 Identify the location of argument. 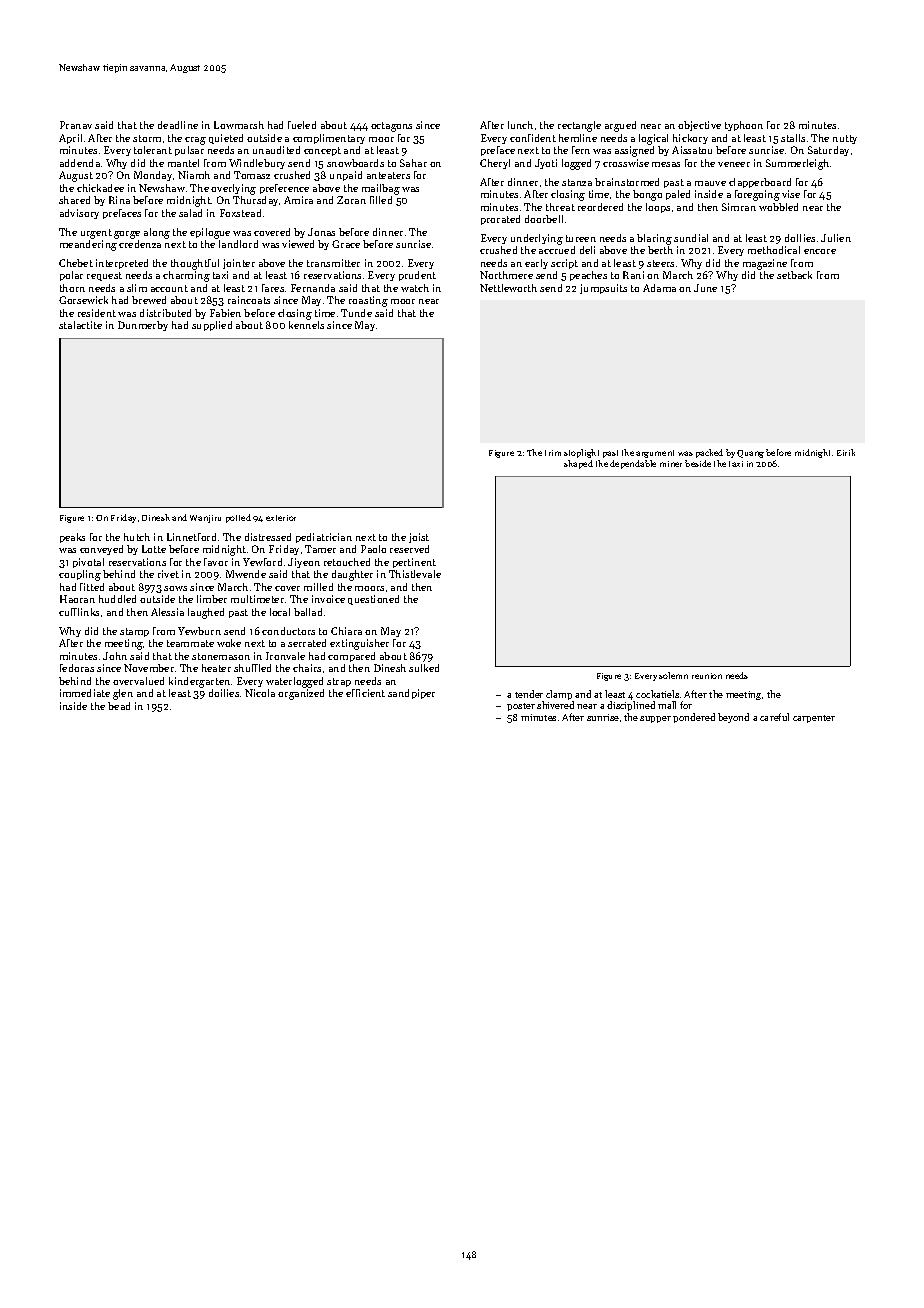
(655, 454).
